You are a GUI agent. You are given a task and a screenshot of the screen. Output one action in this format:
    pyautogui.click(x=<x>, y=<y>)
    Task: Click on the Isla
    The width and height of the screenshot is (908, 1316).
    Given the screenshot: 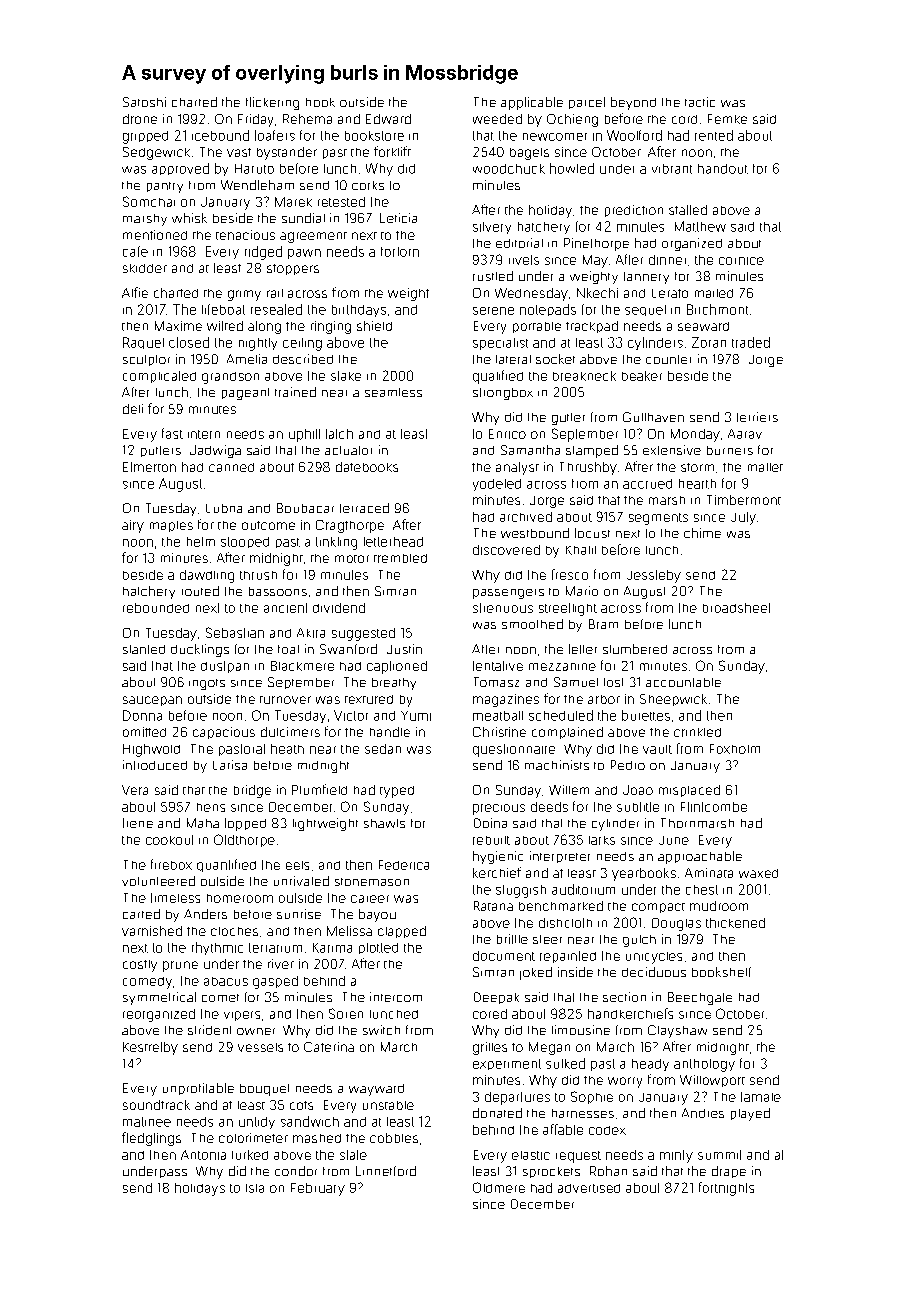 What is the action you would take?
    pyautogui.click(x=255, y=1188)
